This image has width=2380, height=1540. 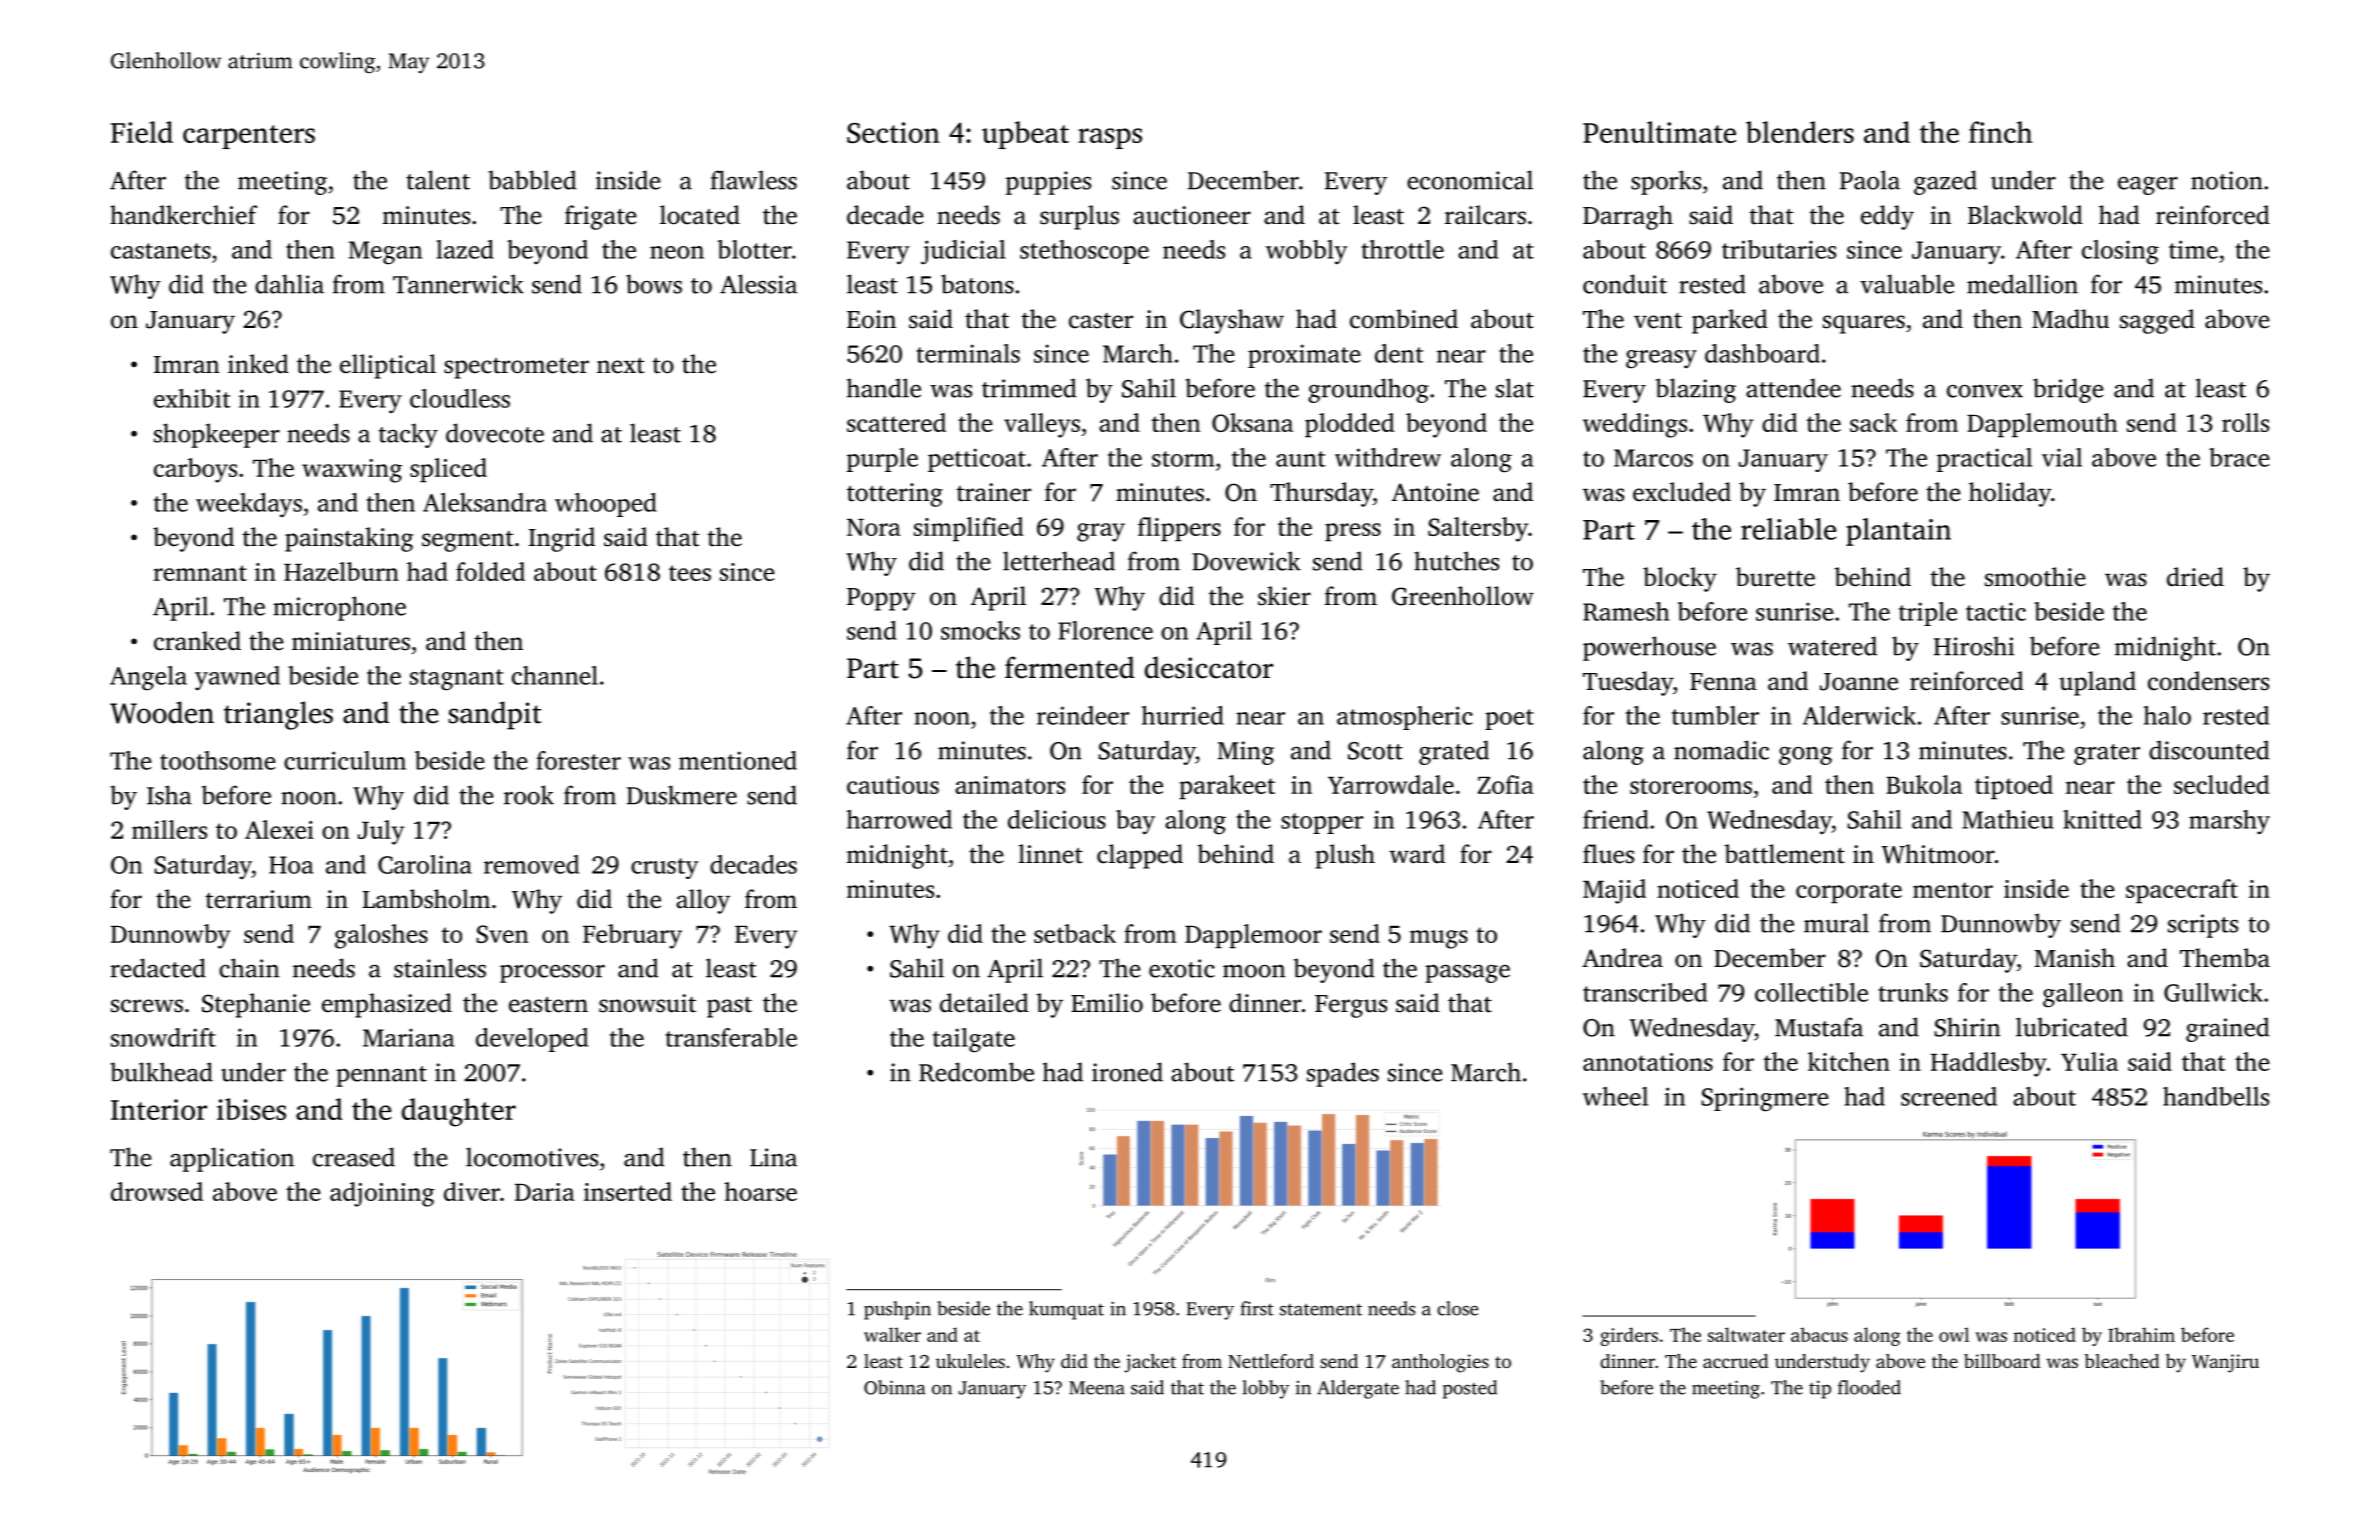 I want to click on Duskmere, so click(x=682, y=795).
